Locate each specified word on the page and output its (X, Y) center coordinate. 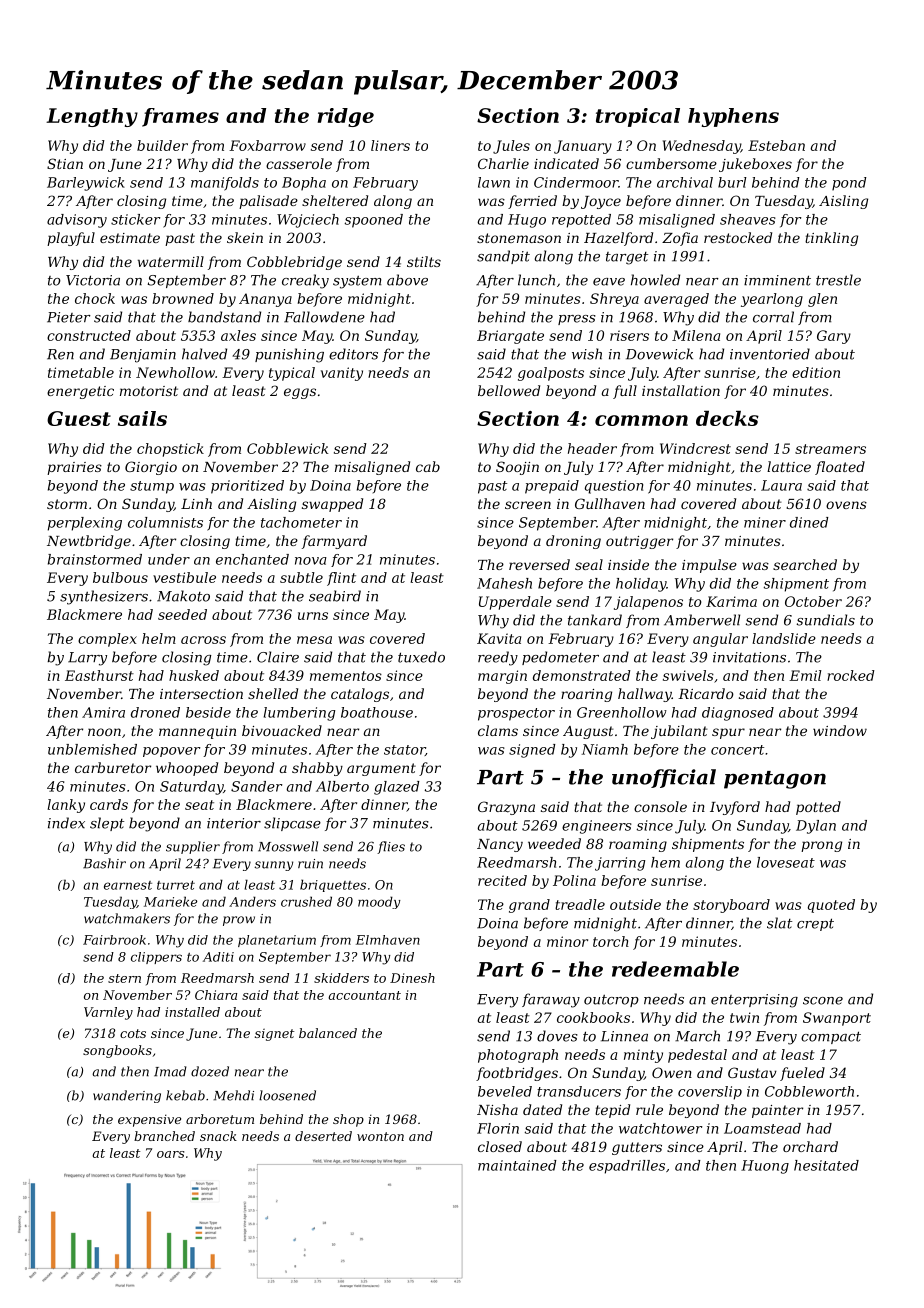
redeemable (675, 969)
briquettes (333, 885)
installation (681, 390)
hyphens (733, 117)
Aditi (218, 957)
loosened (287, 1095)
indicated (566, 163)
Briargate (510, 337)
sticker (135, 219)
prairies (74, 468)
